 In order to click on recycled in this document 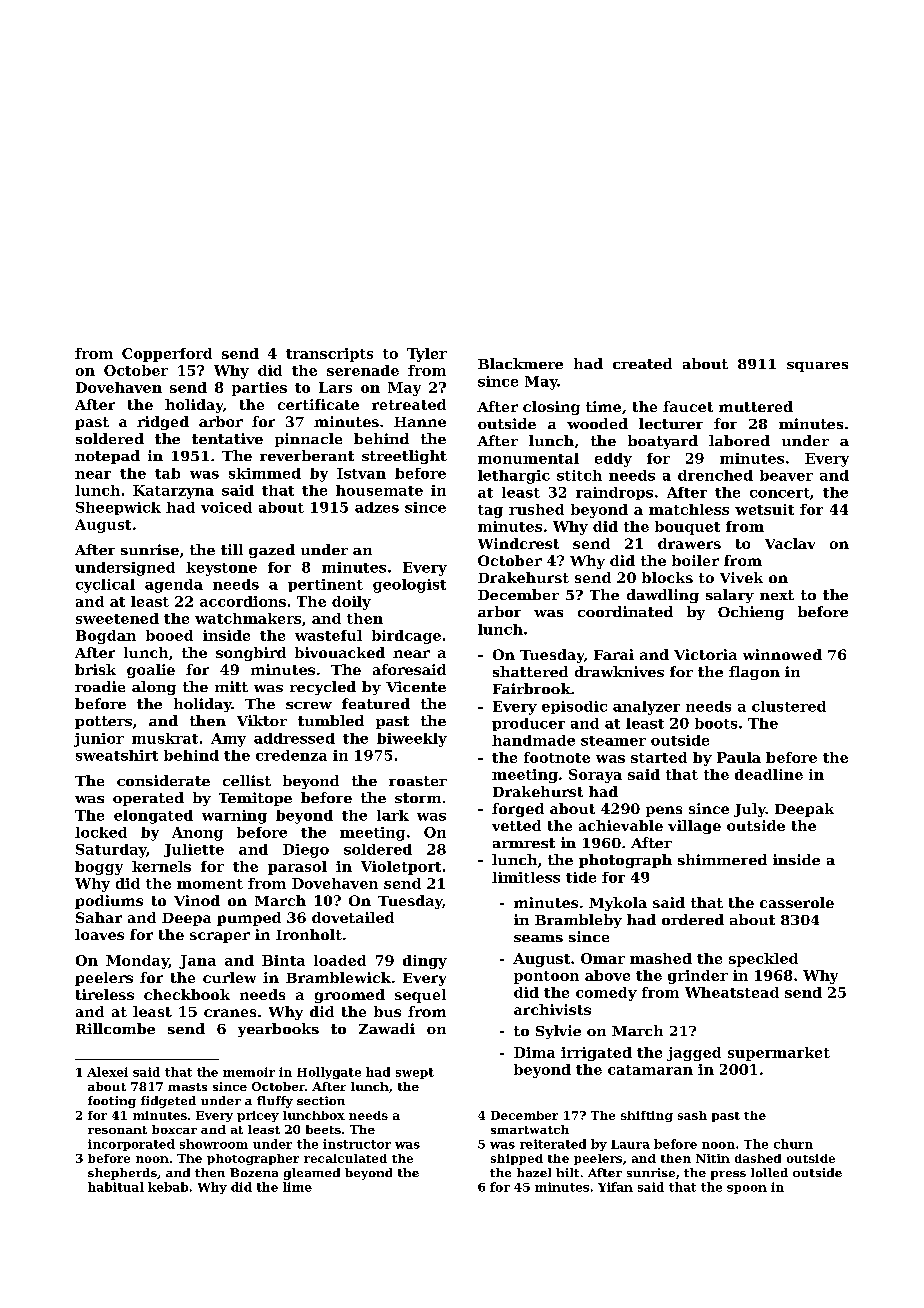, I will do `click(323, 688)`.
